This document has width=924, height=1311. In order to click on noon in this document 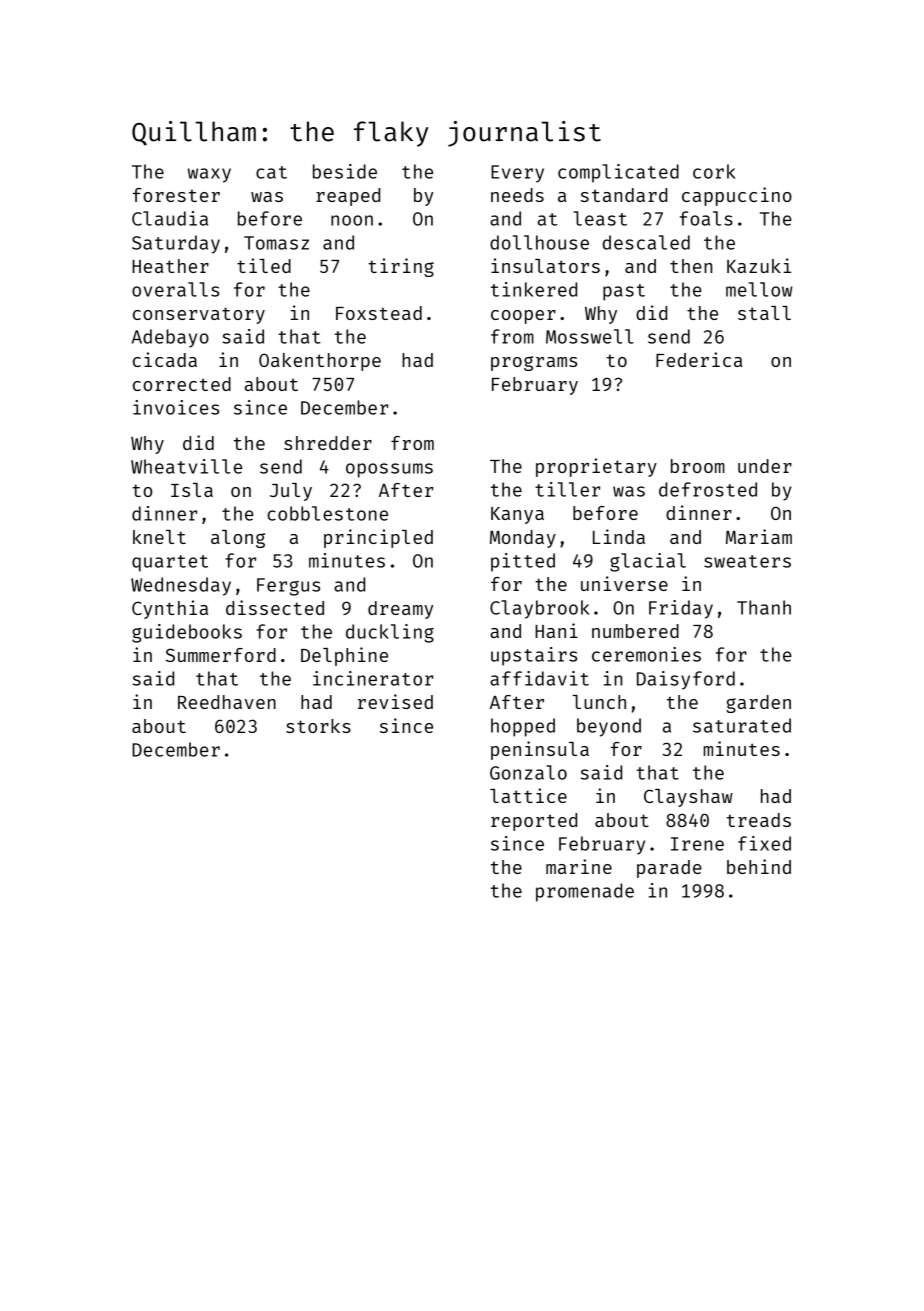, I will do `click(352, 220)`.
